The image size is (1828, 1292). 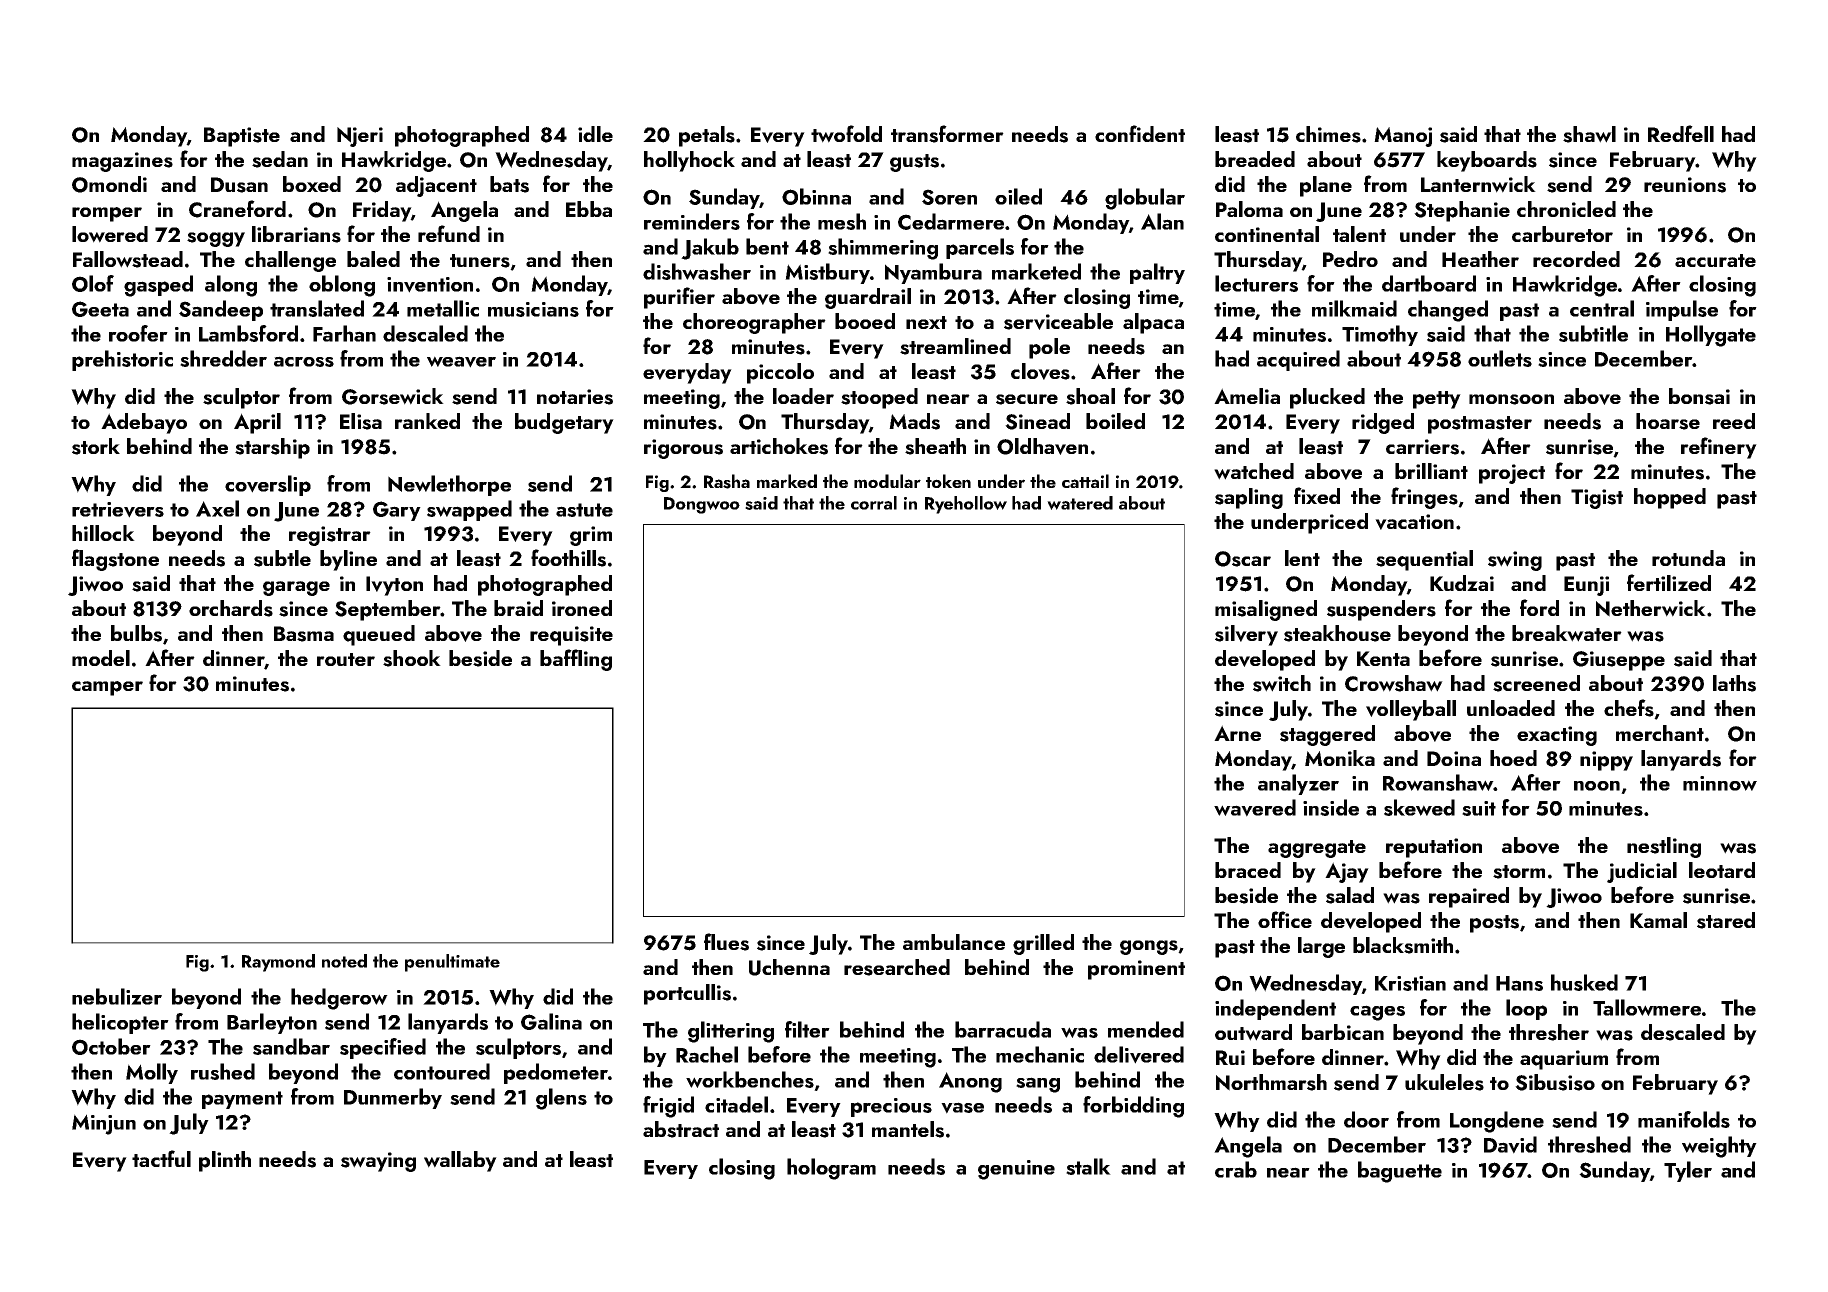 What do you see at coordinates (242, 137) in the page?
I see `Baptiste` at bounding box center [242, 137].
